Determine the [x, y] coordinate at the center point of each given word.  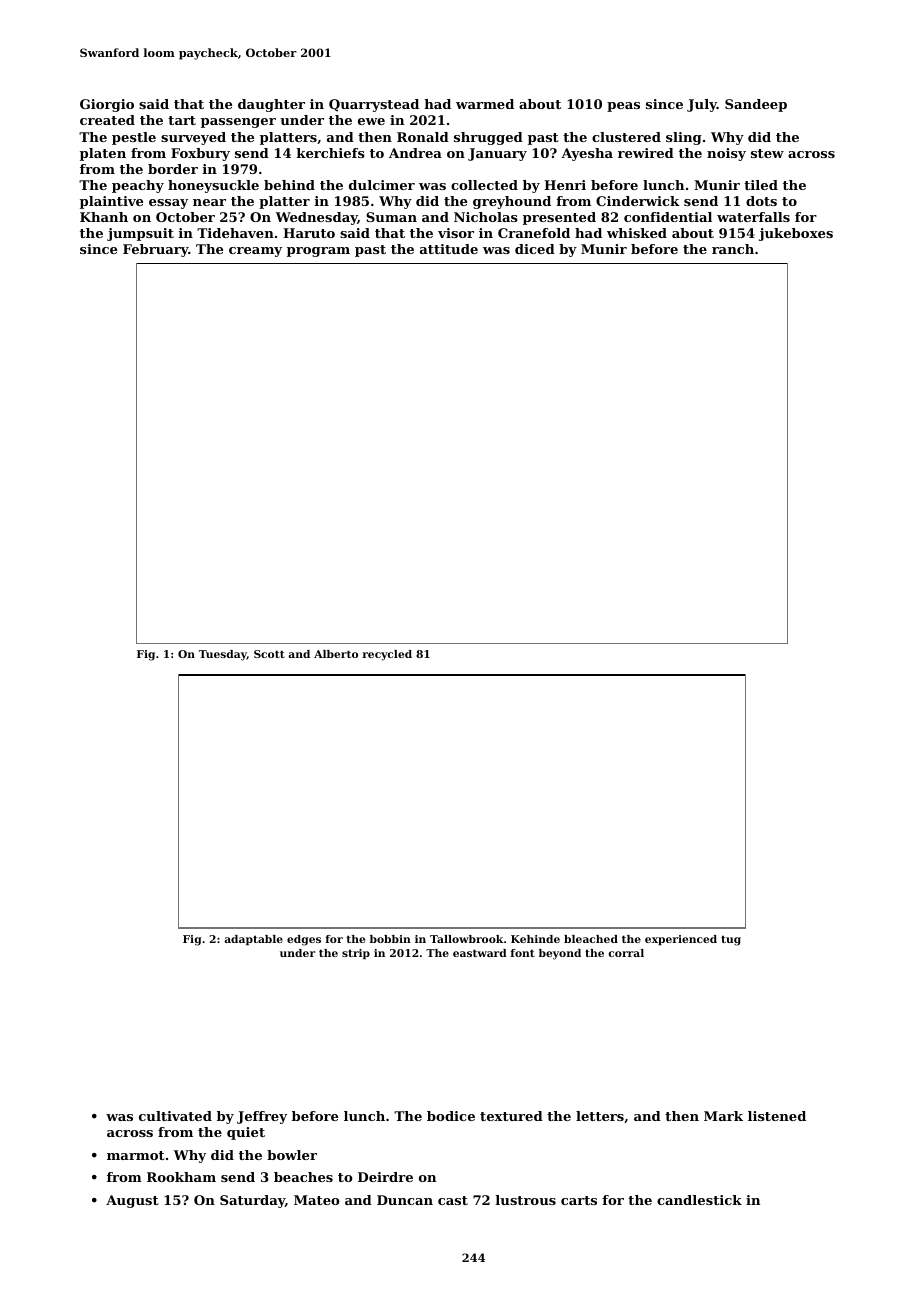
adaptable [253, 940]
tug [731, 940]
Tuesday [223, 655]
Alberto [336, 654]
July [702, 105]
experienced [681, 940]
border [173, 169]
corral [626, 953]
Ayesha [587, 154]
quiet [246, 1133]
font [522, 953]
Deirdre [385, 1177]
